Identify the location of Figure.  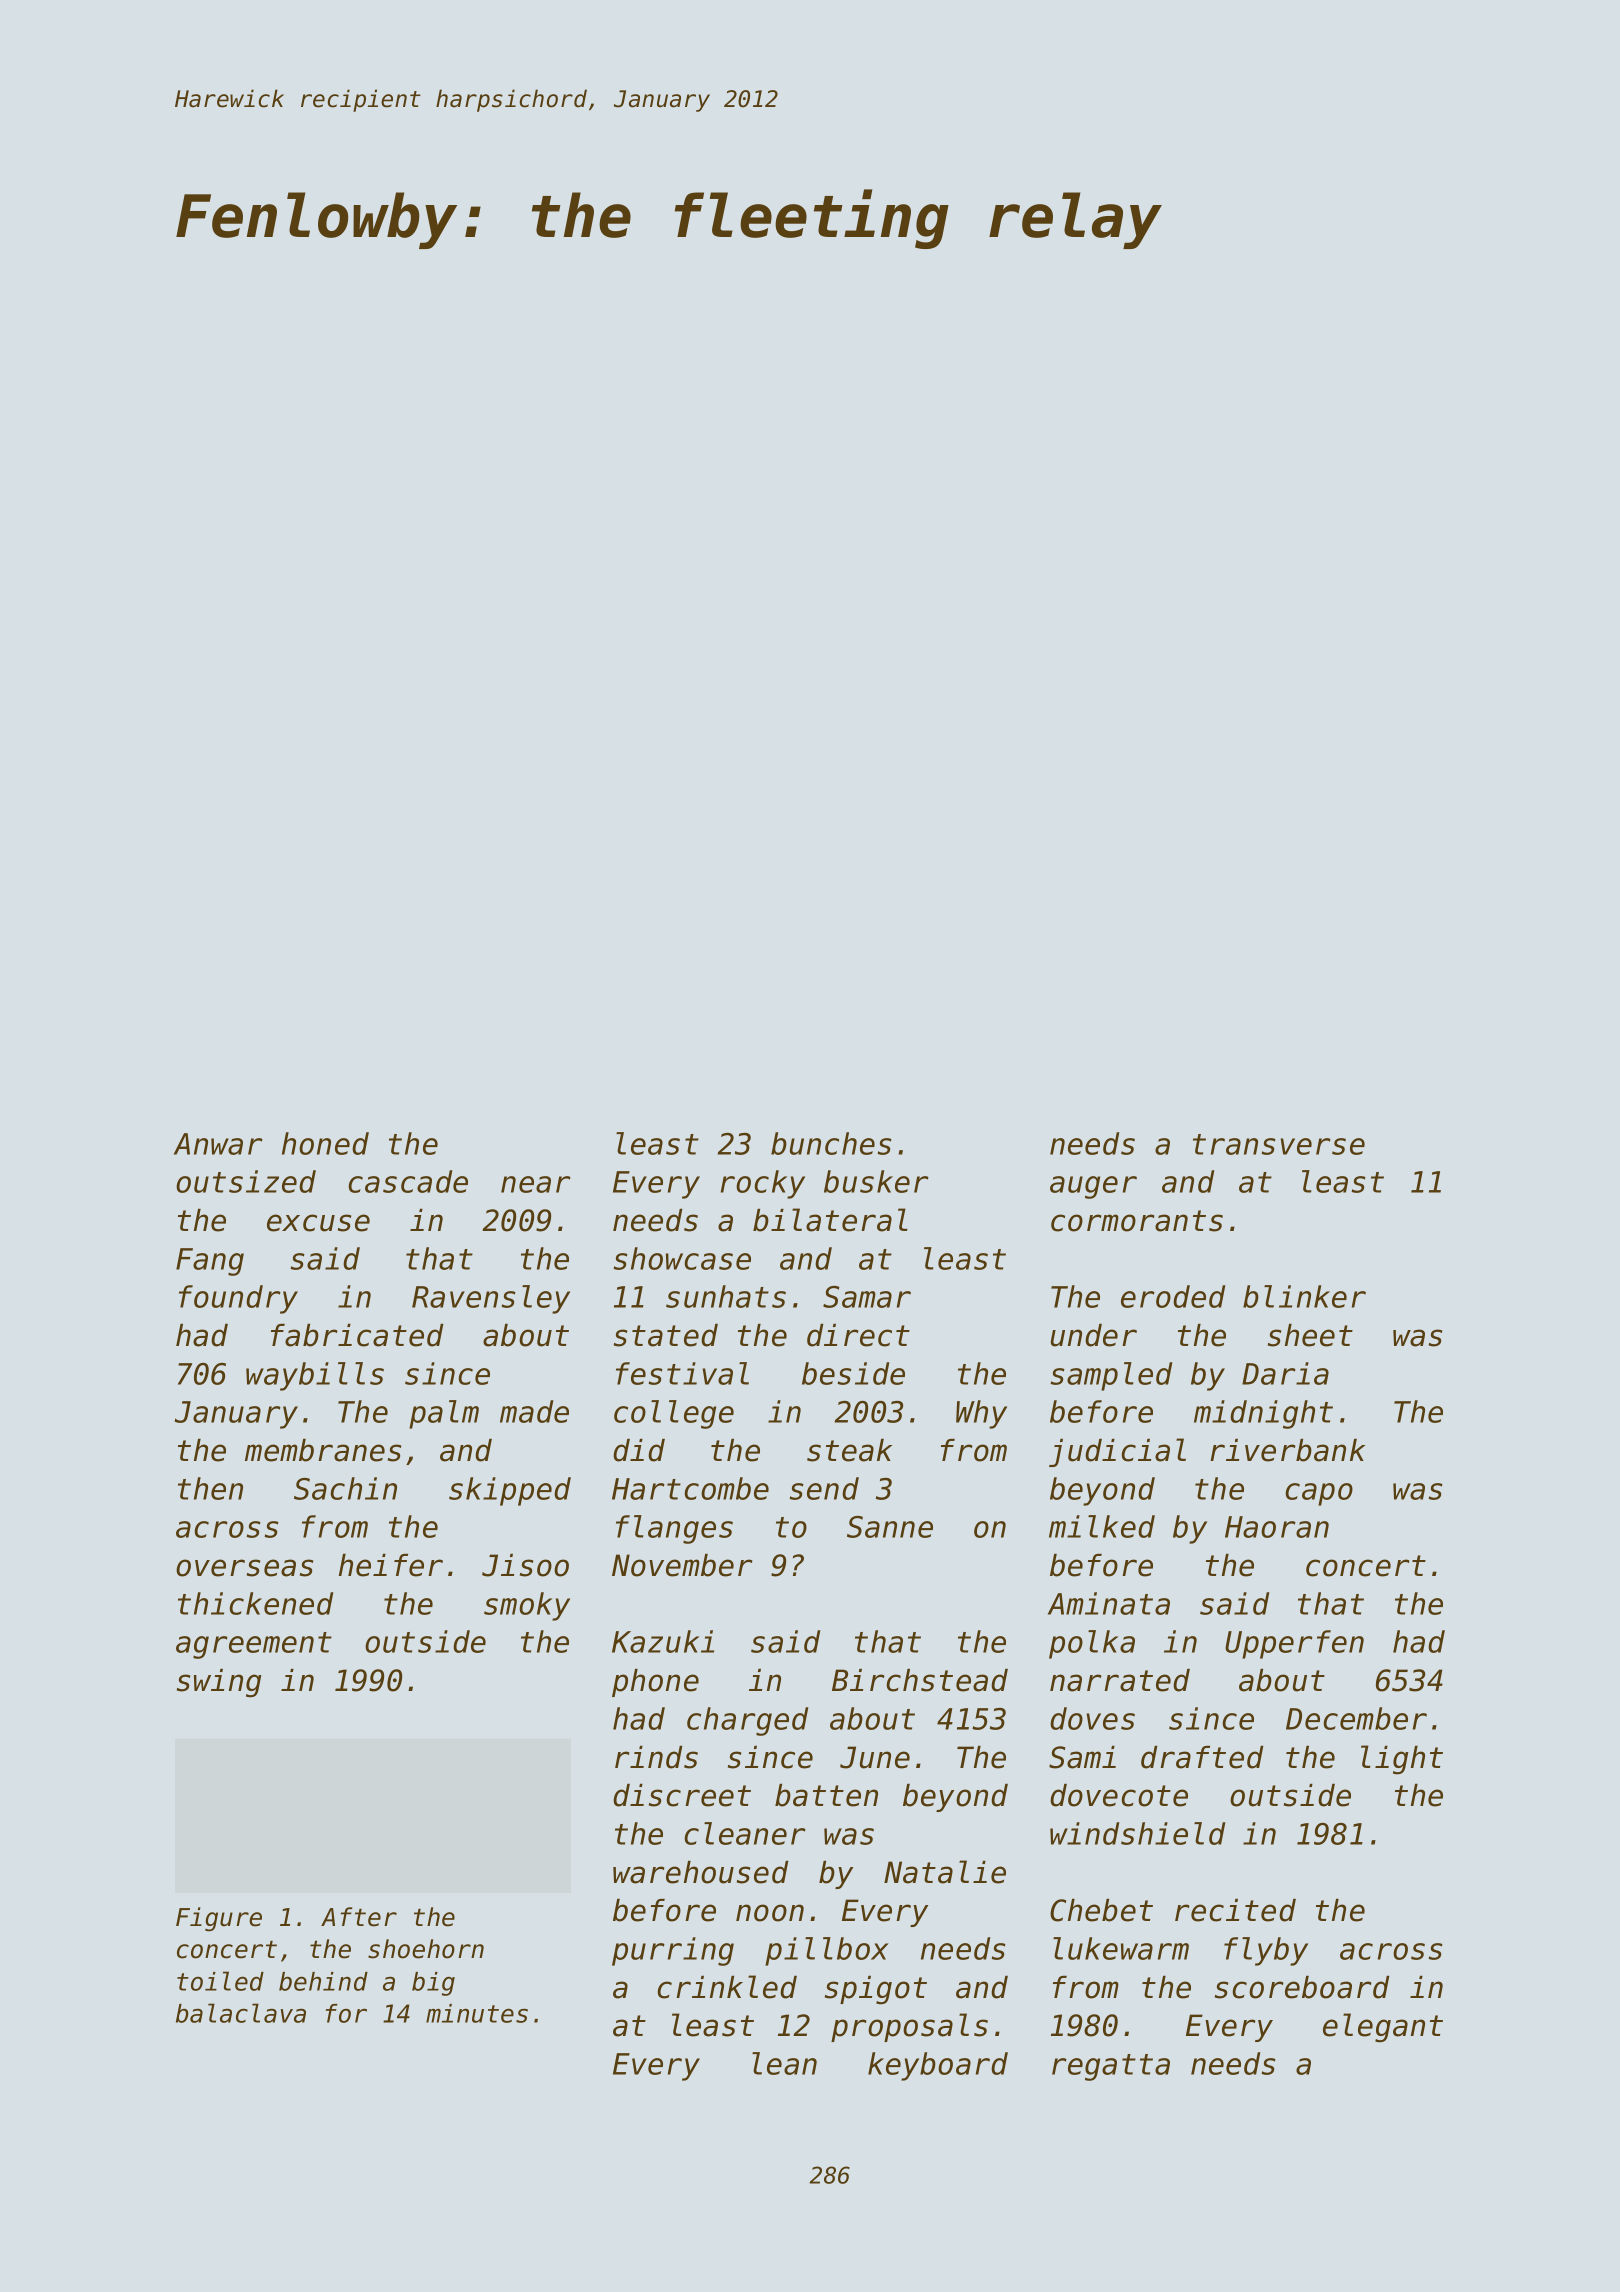
(219, 1919).
